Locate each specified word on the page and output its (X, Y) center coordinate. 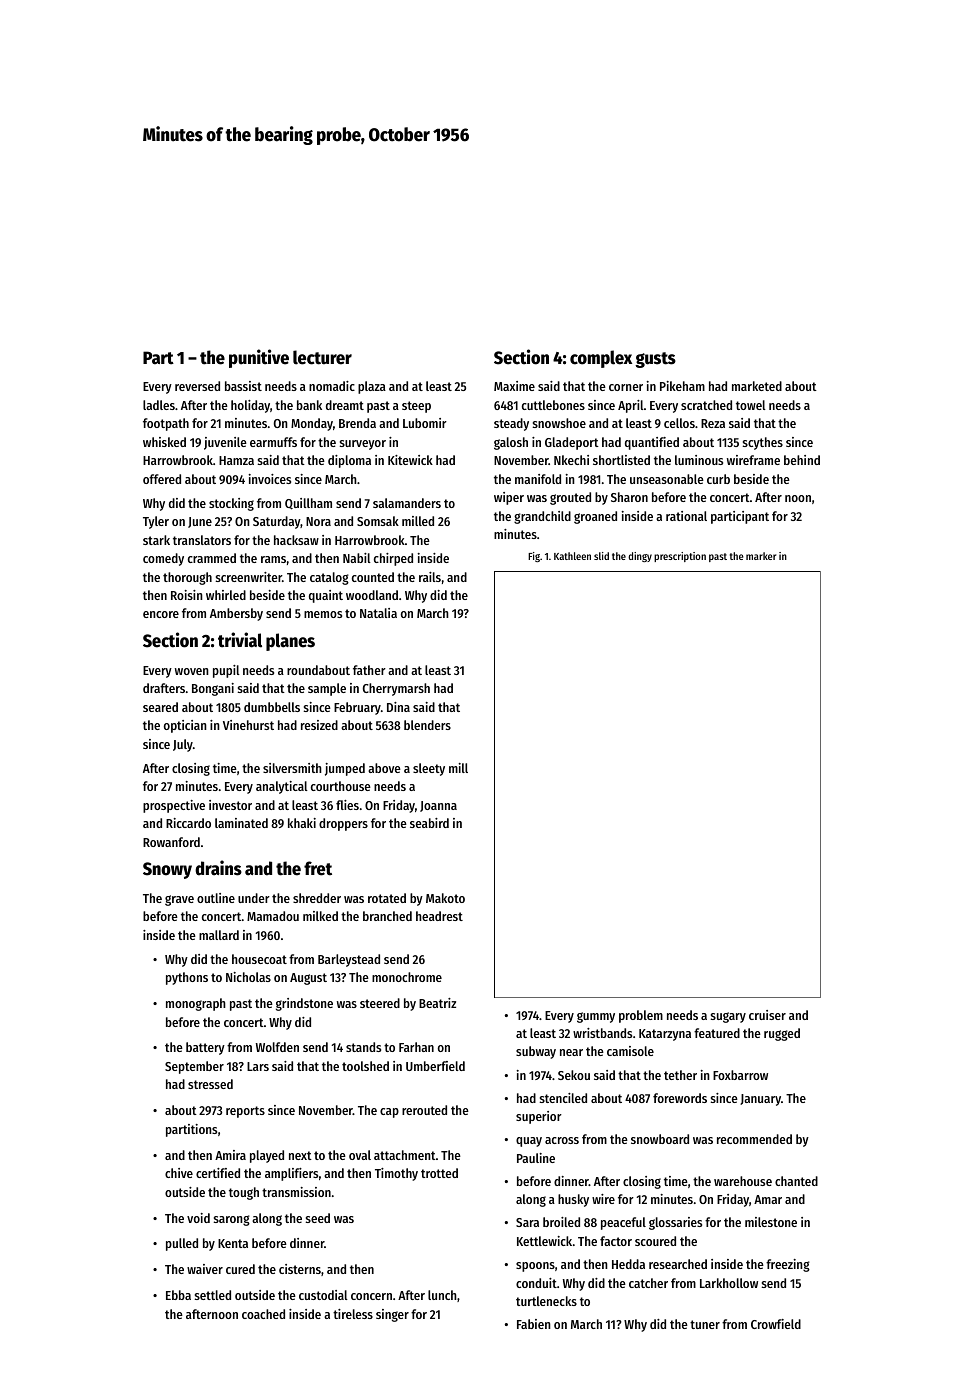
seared (160, 707)
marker (761, 556)
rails (430, 577)
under (254, 898)
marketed (757, 386)
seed (318, 1218)
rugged (782, 1034)
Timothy (396, 1174)
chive (179, 1173)
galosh (511, 443)
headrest (439, 916)
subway (536, 1052)
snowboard (660, 1139)
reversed (197, 386)
